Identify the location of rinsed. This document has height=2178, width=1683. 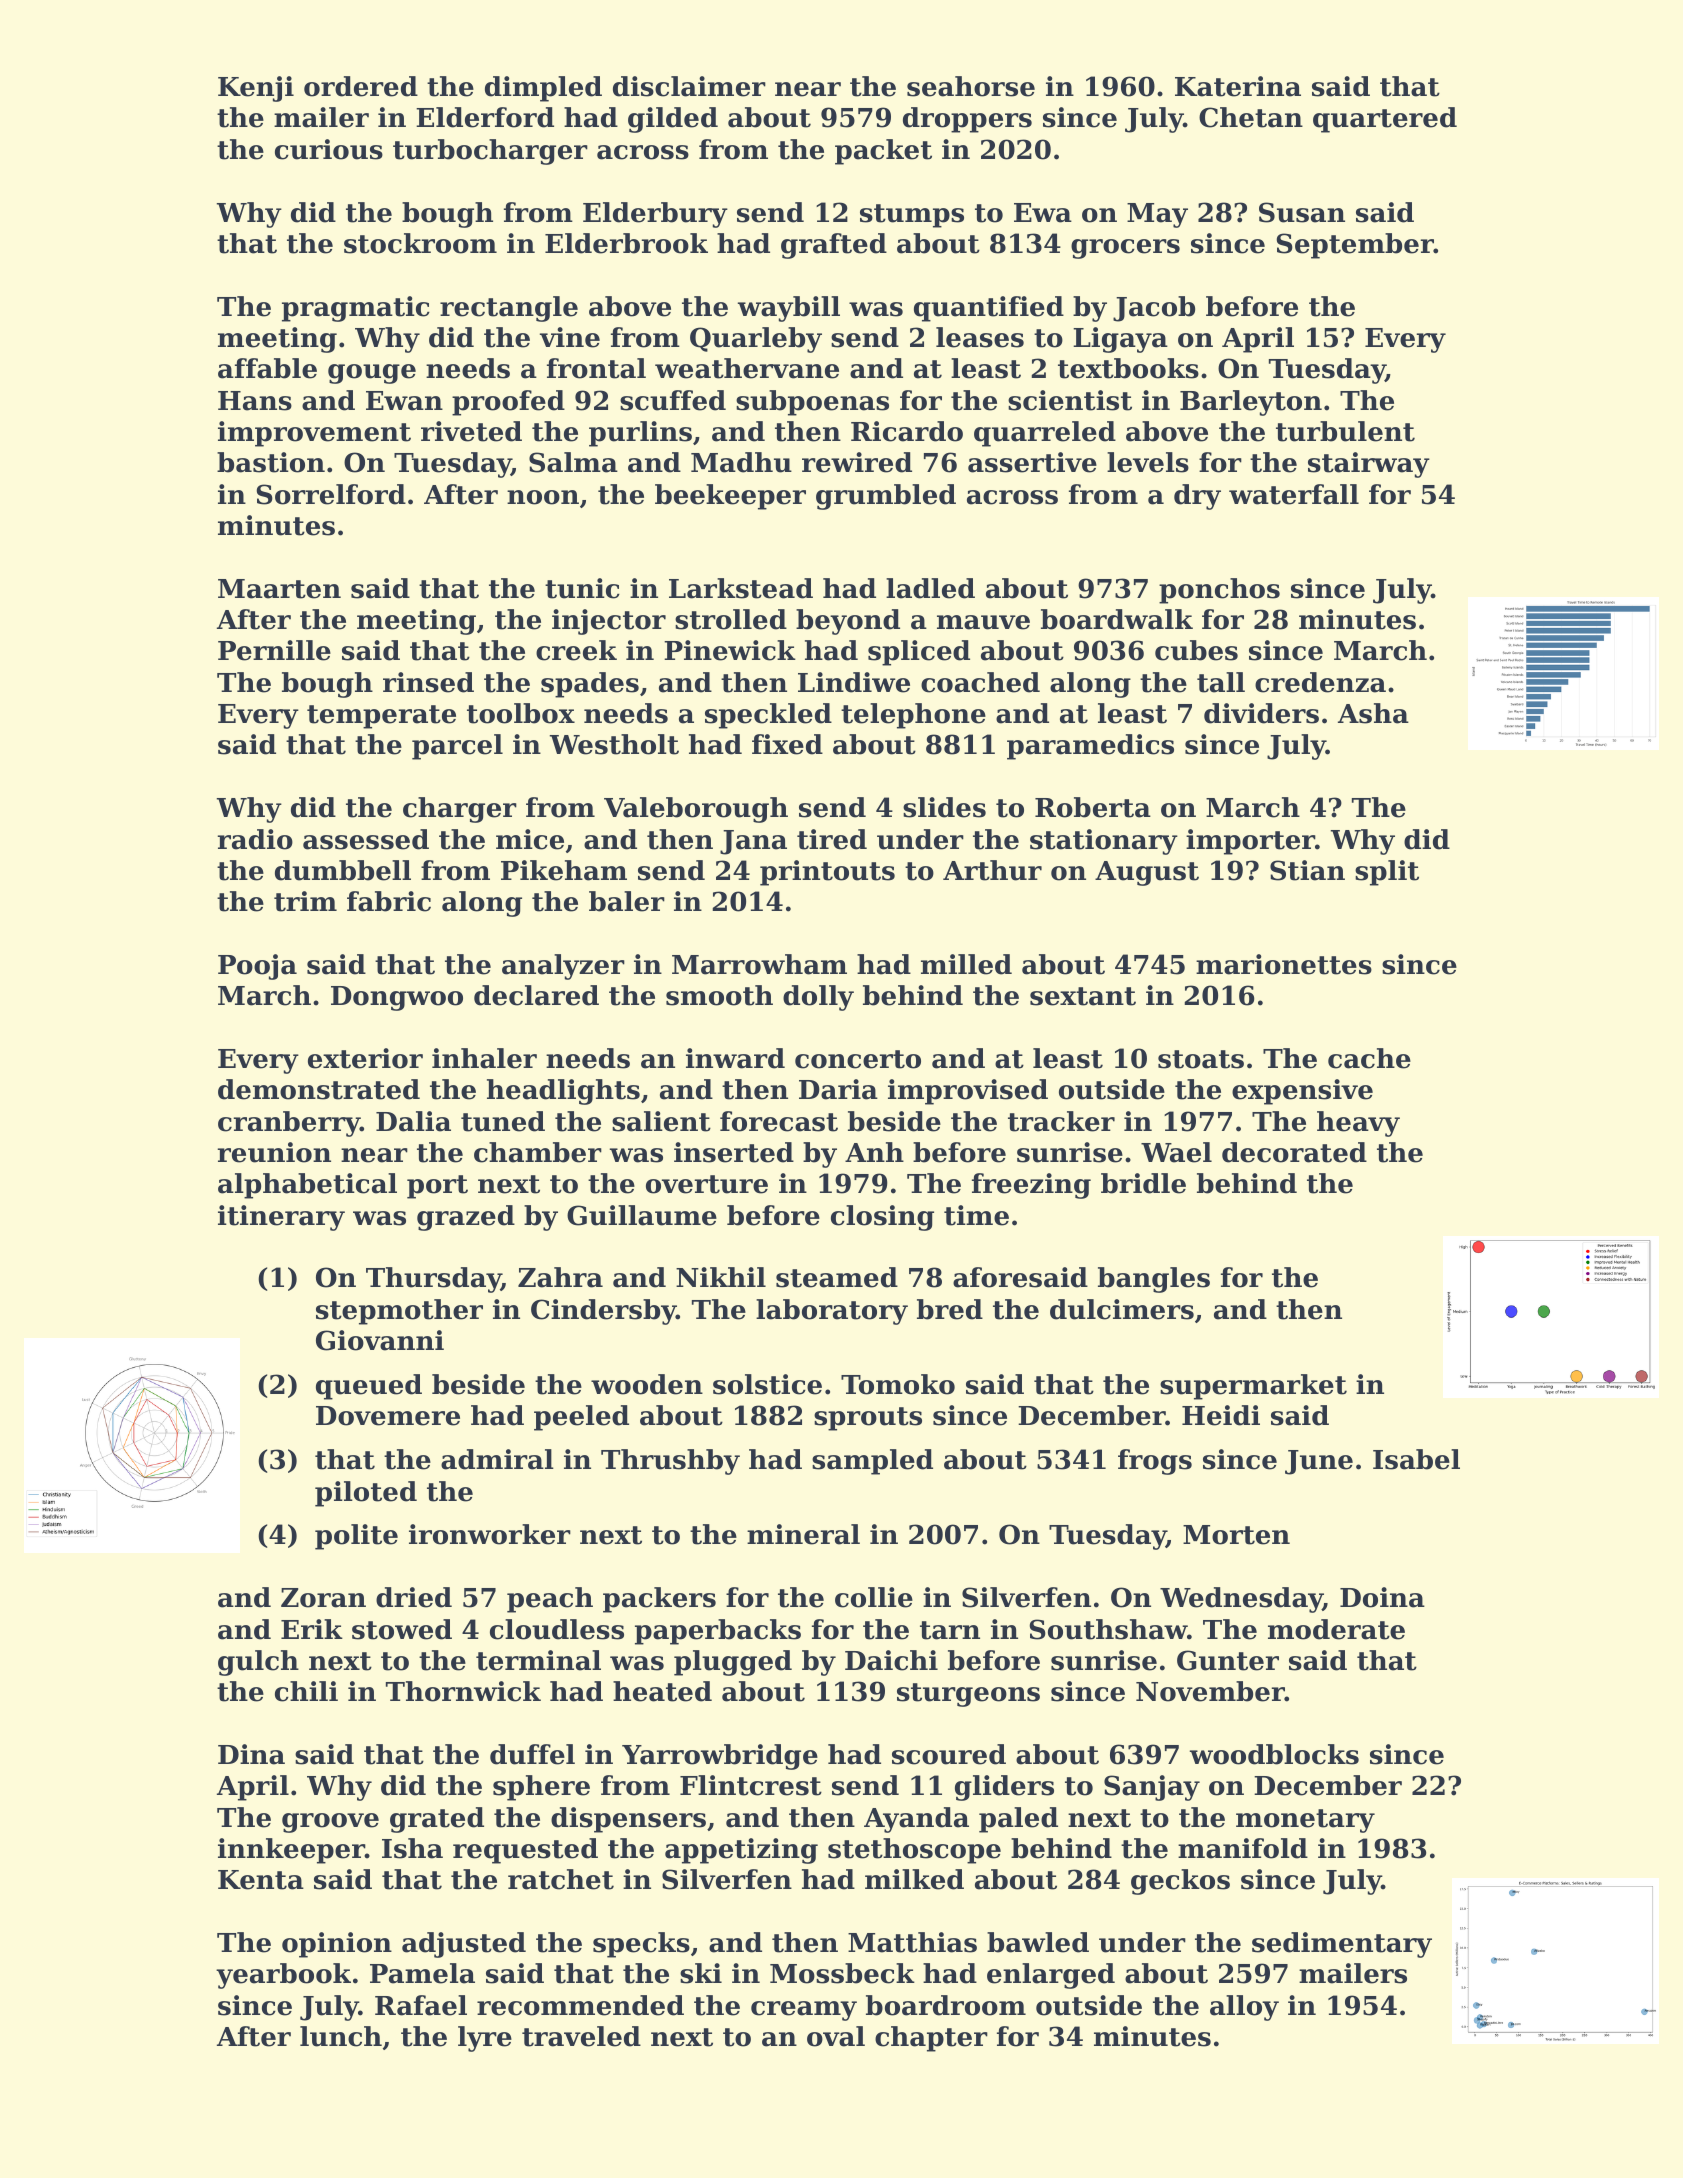
(428, 682).
